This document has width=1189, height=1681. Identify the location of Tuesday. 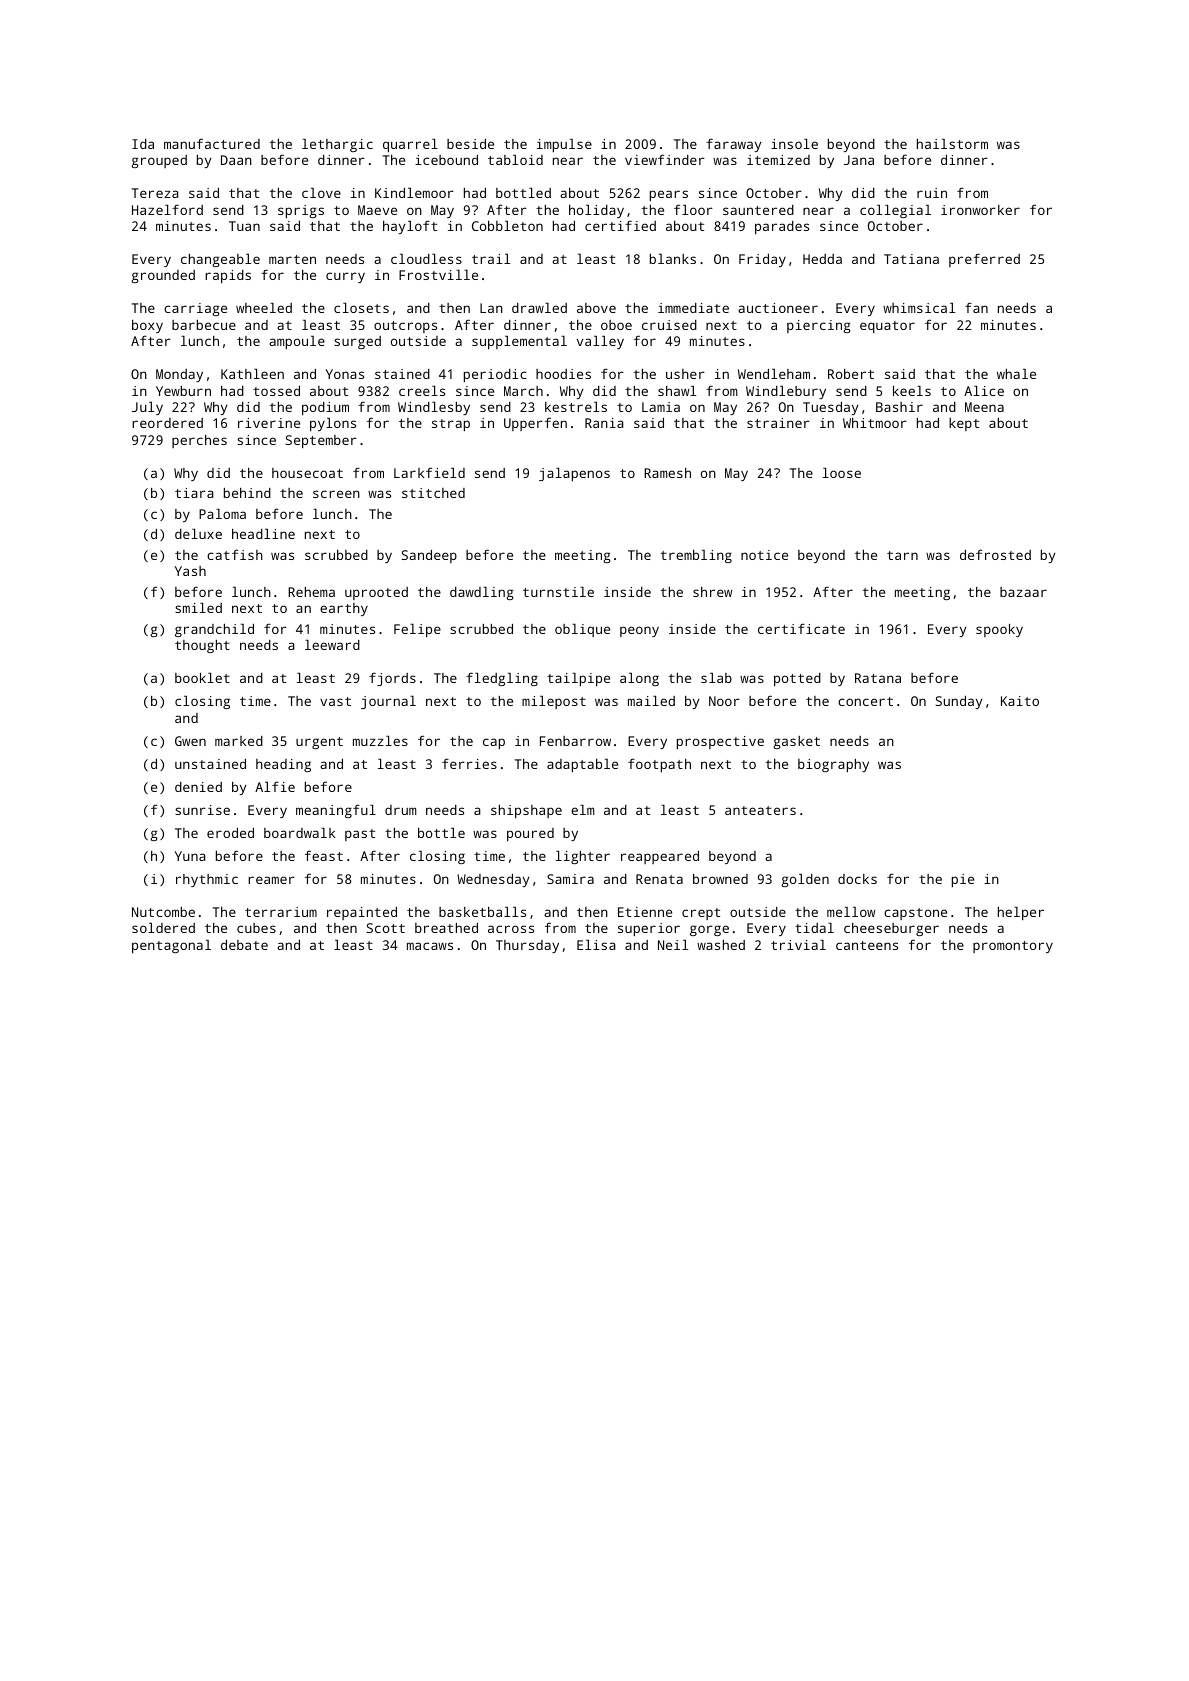
(831, 408).
